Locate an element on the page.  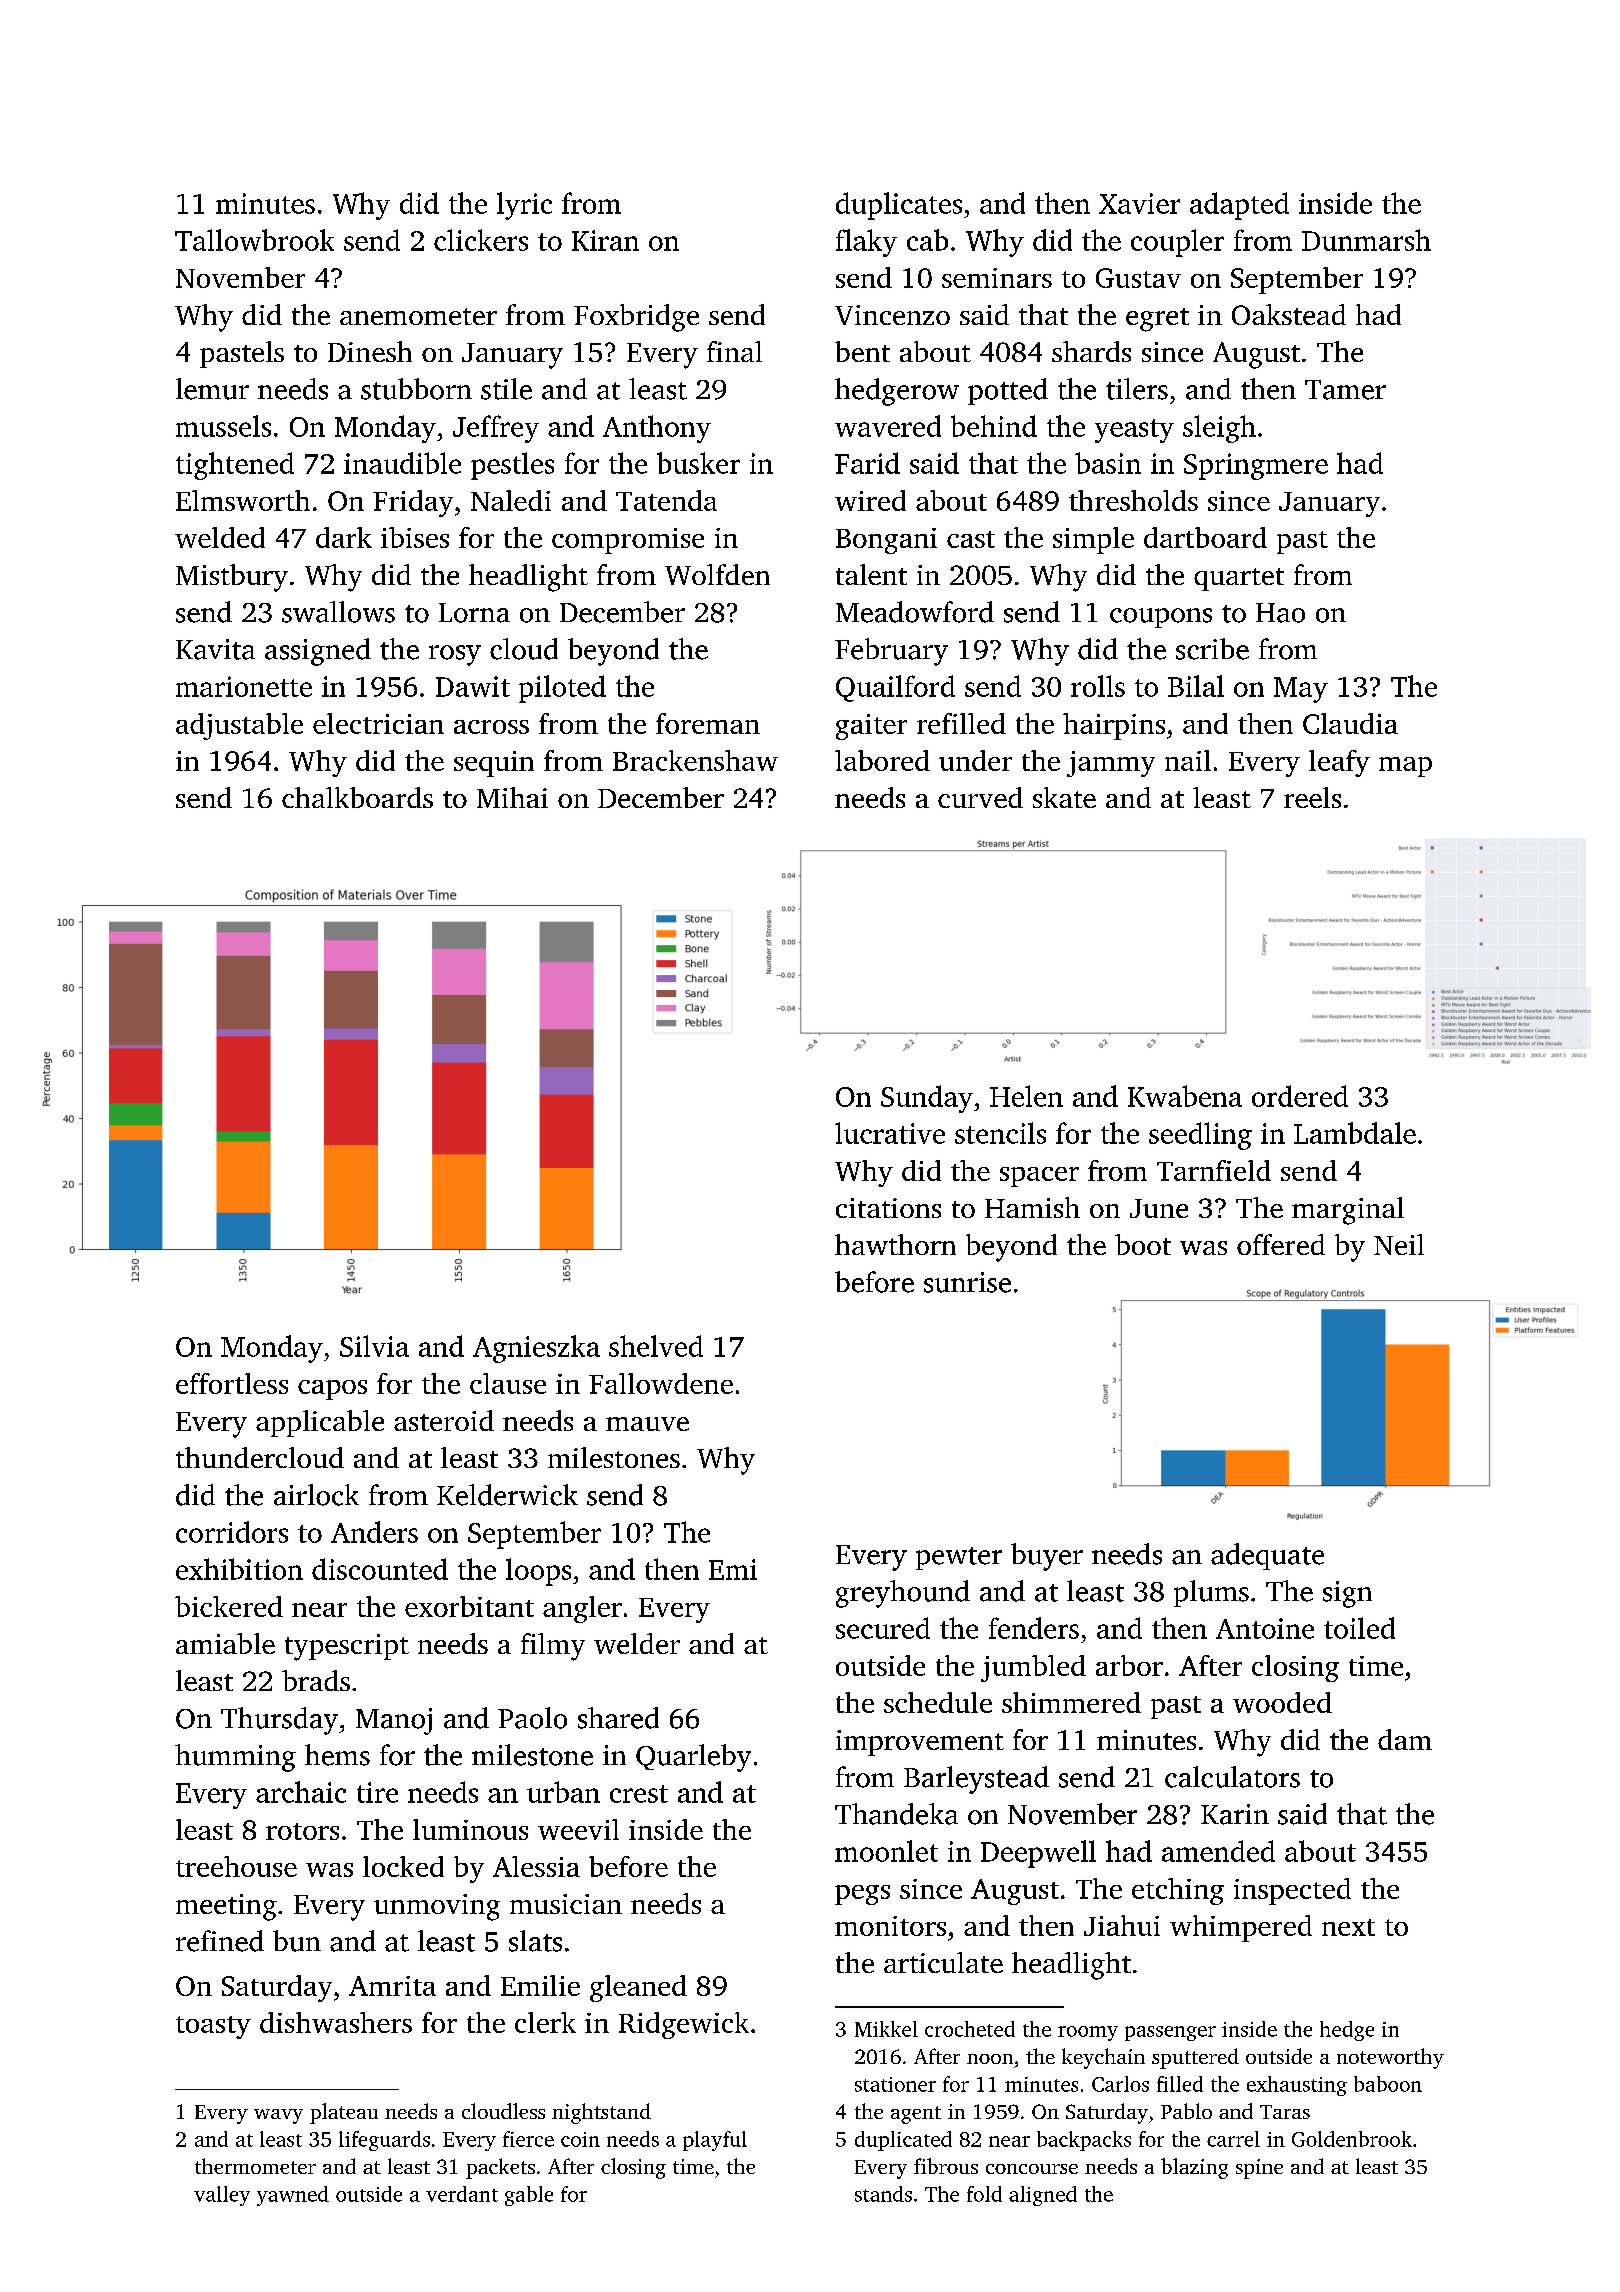
curved is located at coordinates (980, 797).
